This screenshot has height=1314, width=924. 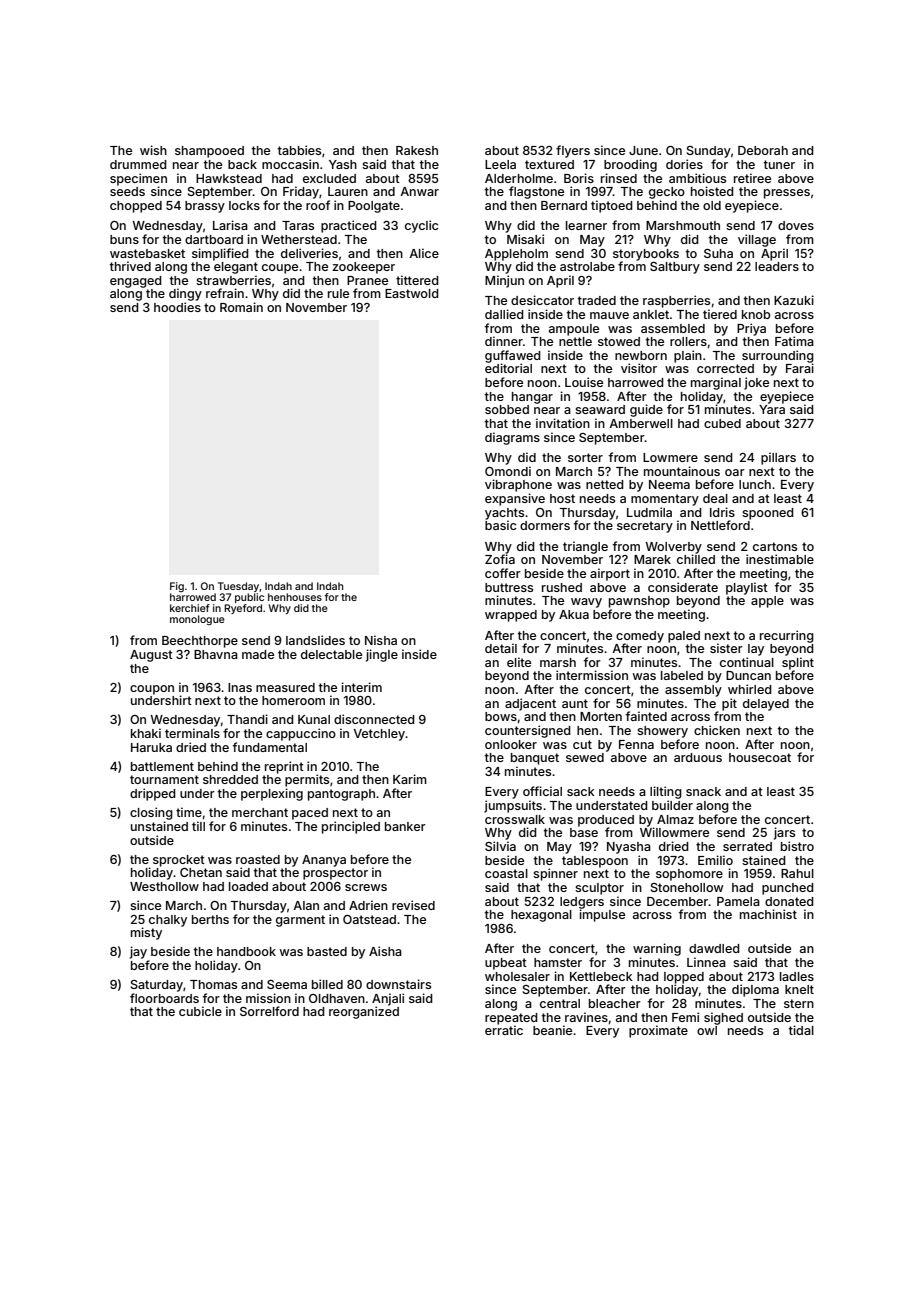 I want to click on erratic, so click(x=504, y=1030).
